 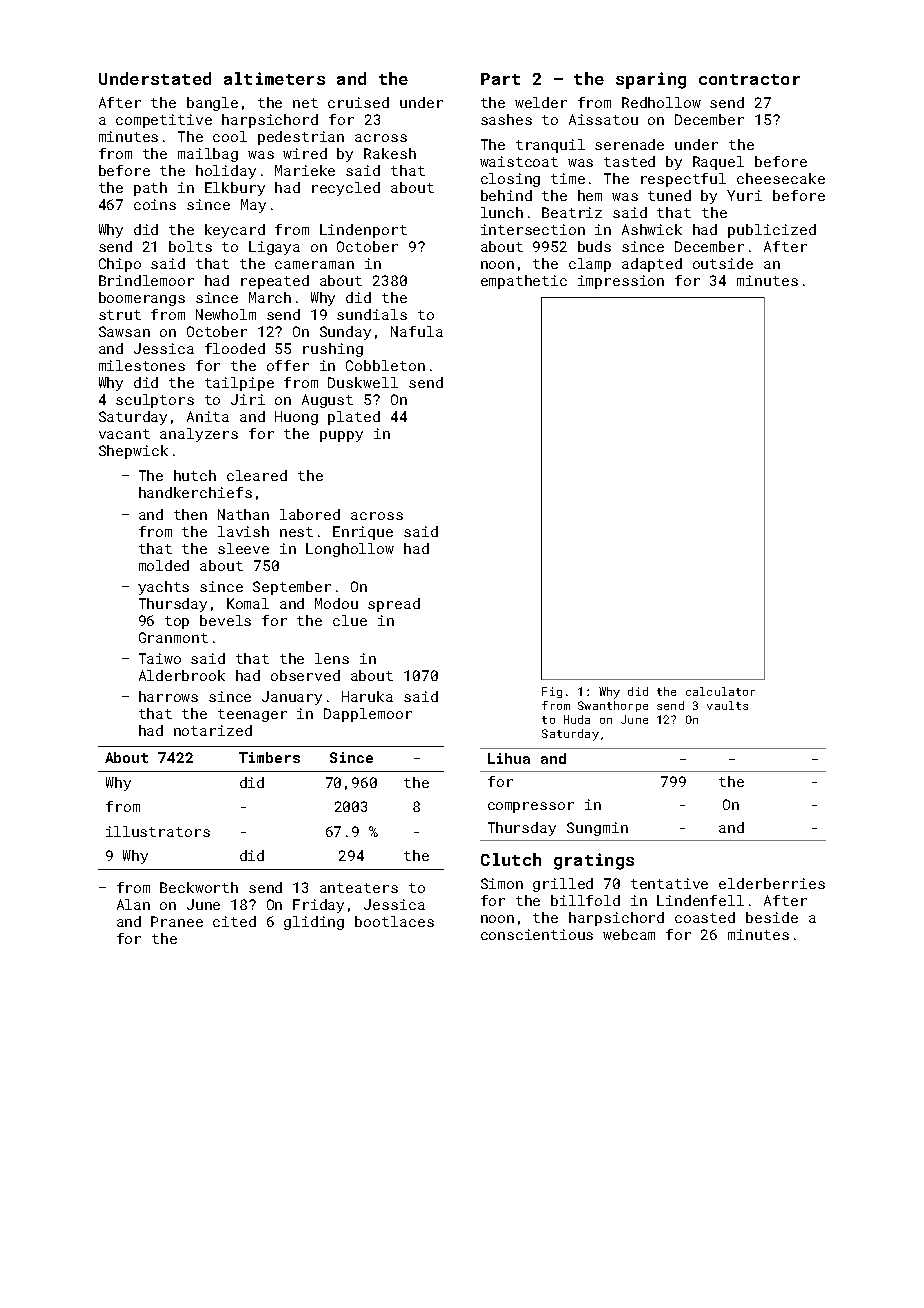 What do you see at coordinates (394, 605) in the page?
I see `spread` at bounding box center [394, 605].
